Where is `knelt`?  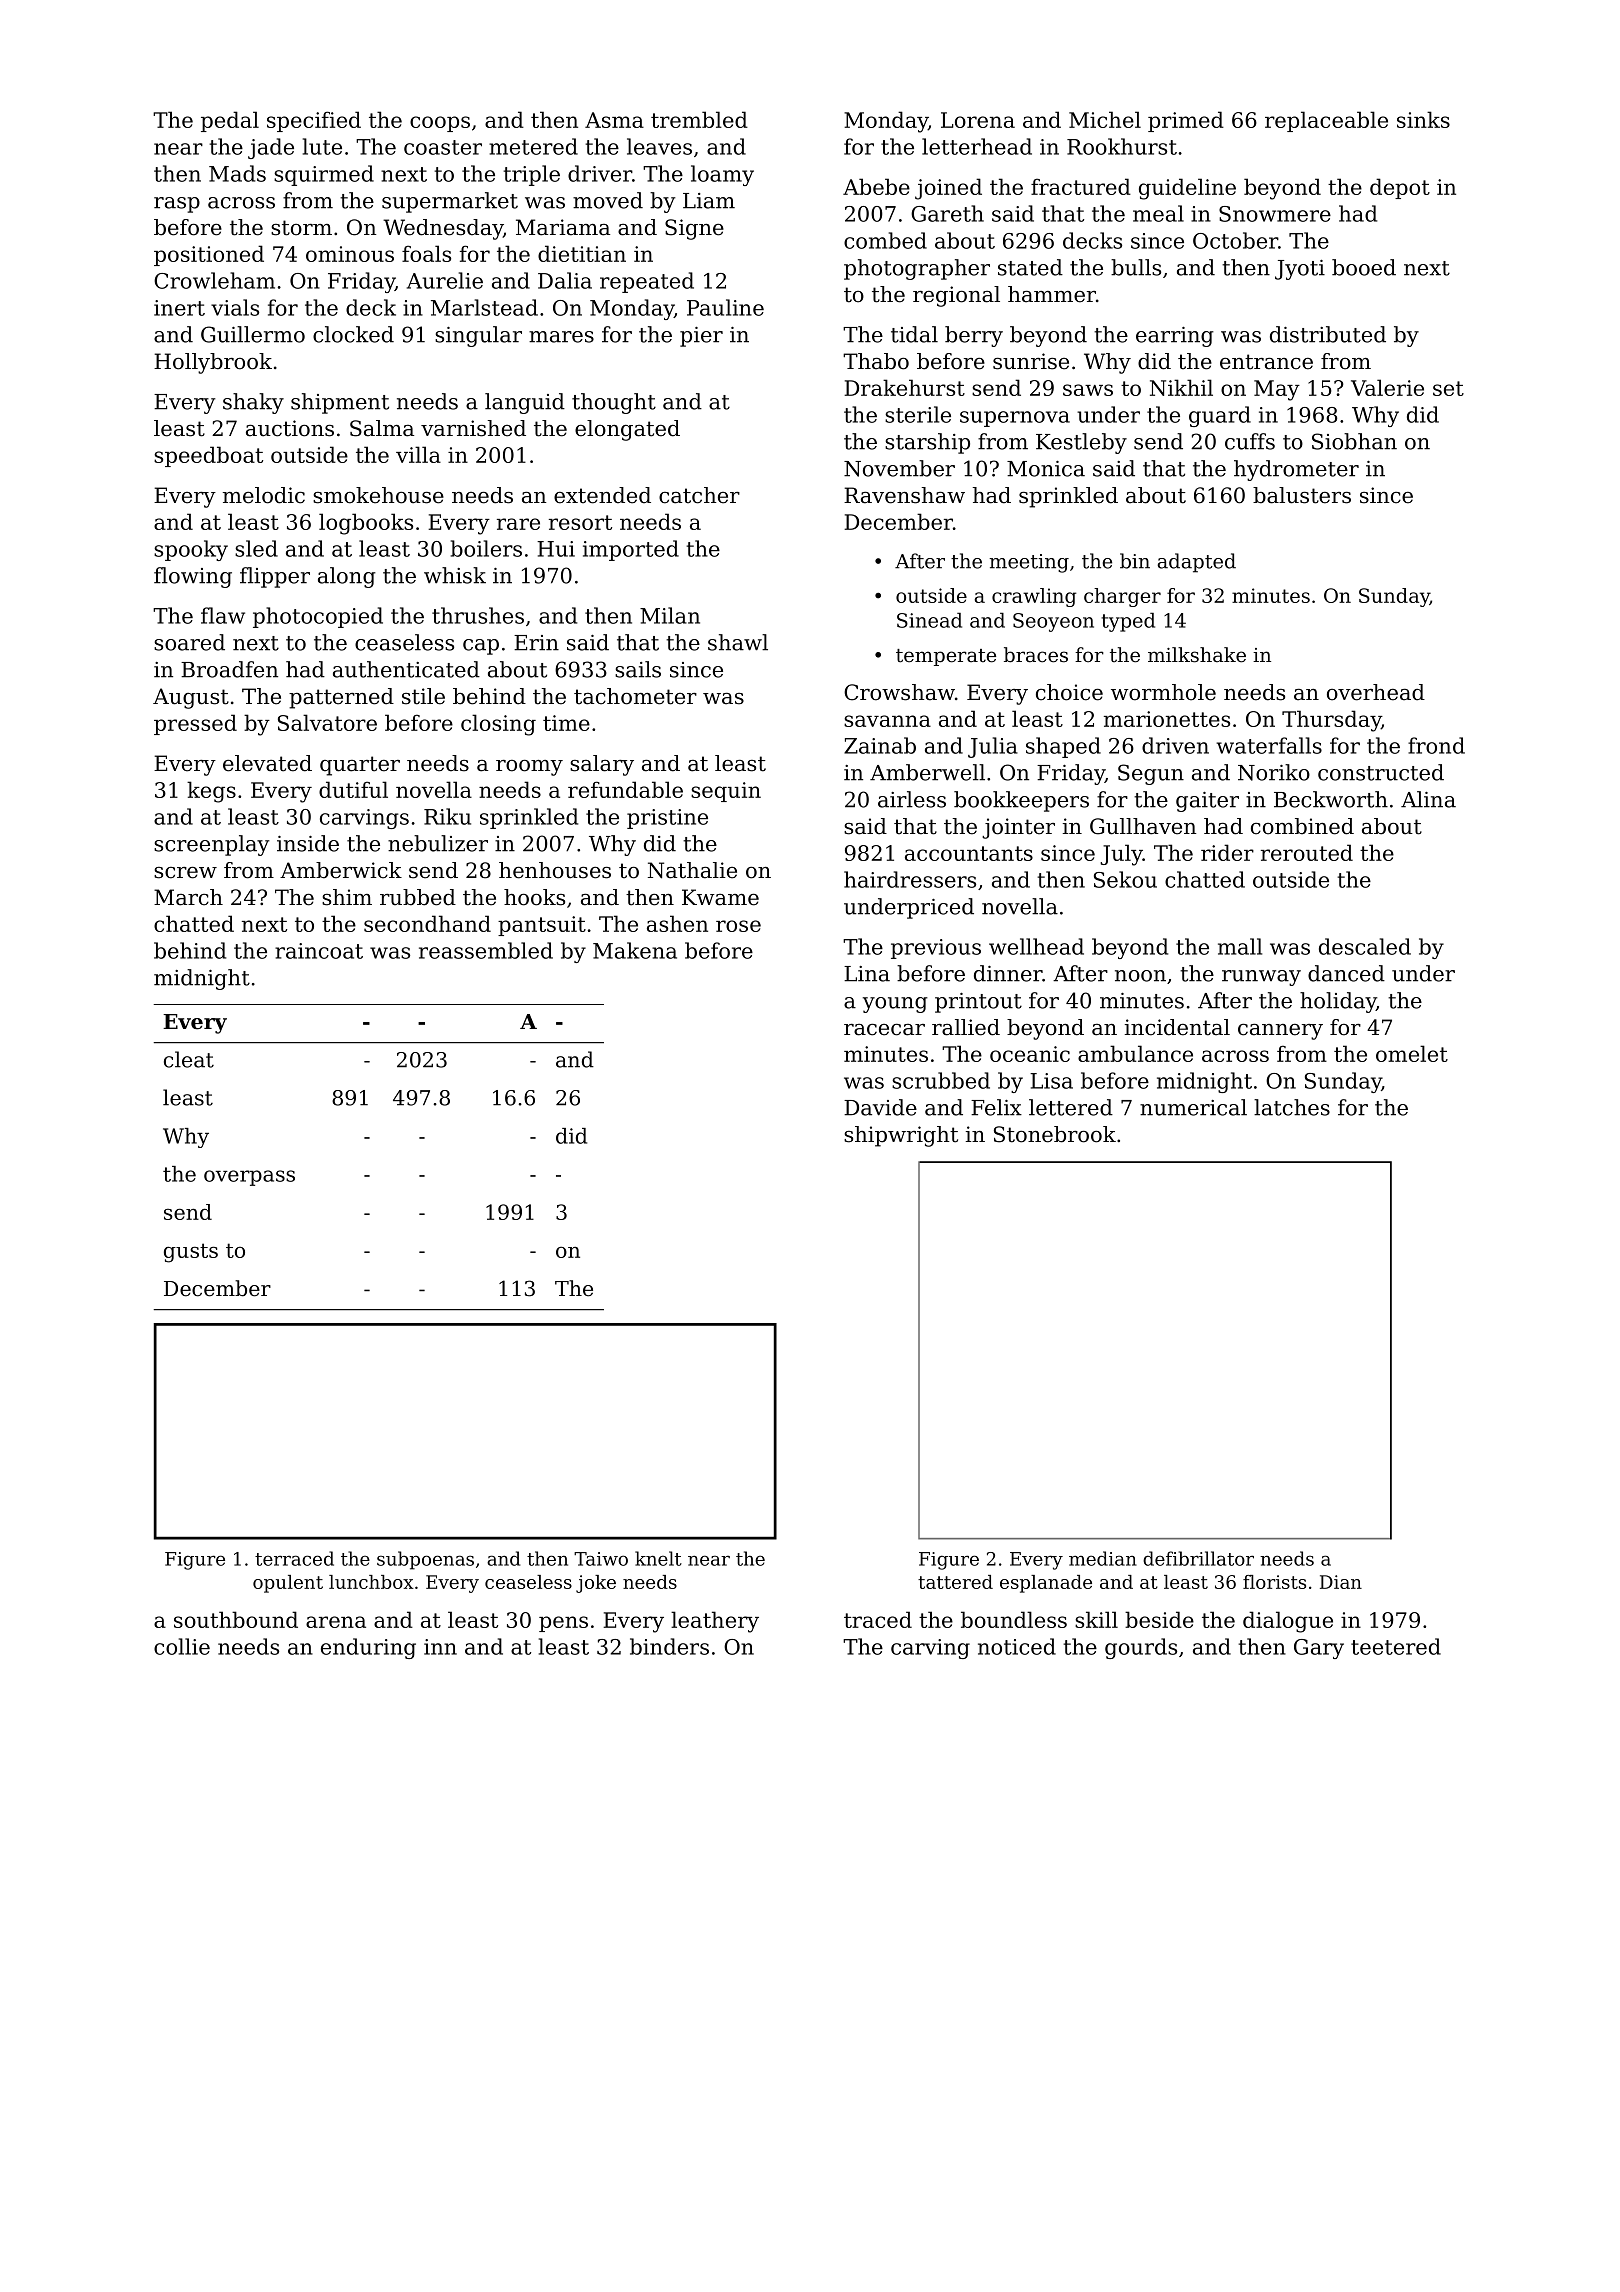 knelt is located at coordinates (658, 1558).
